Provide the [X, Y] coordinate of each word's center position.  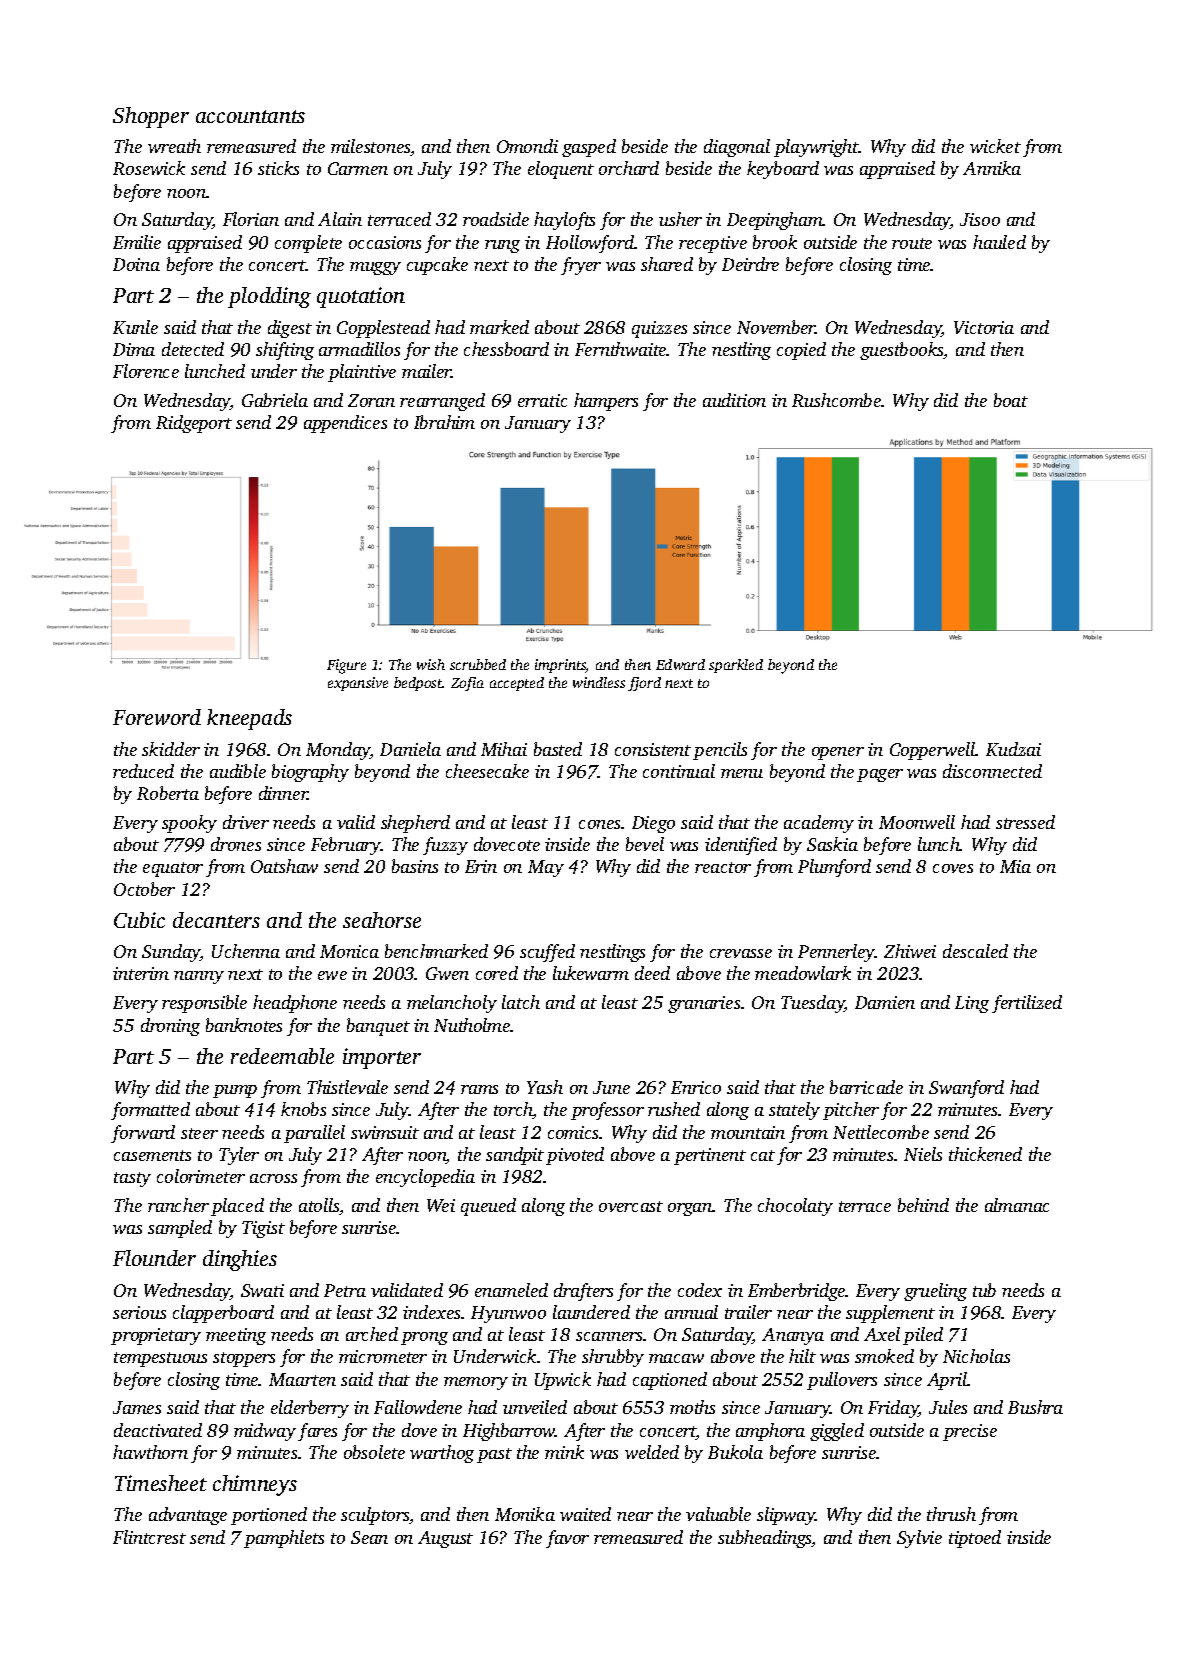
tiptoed [975, 1539]
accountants [250, 116]
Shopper [151, 117]
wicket [995, 146]
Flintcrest [149, 1537]
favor [567, 1539]
